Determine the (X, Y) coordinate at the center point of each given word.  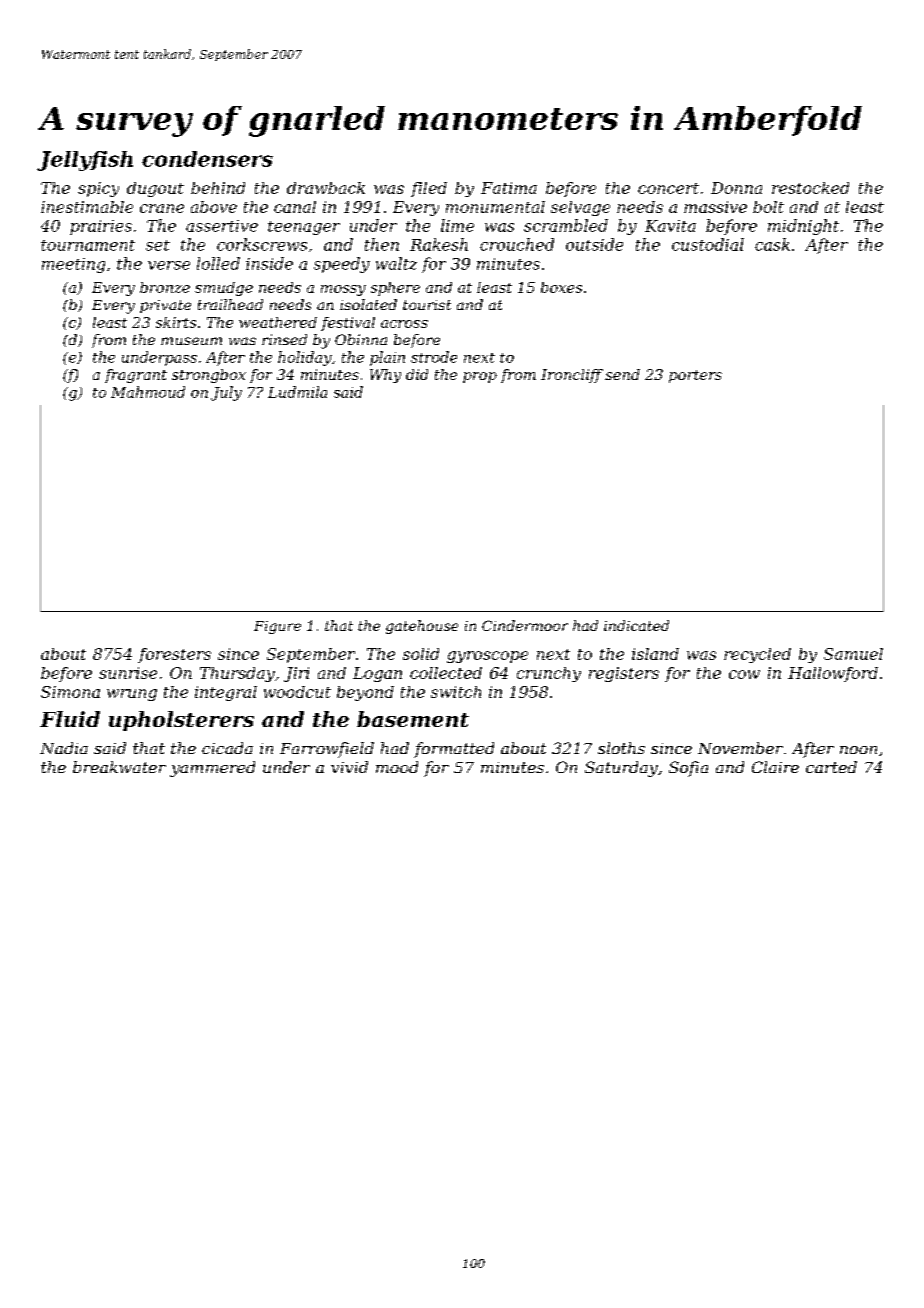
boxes (561, 287)
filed (429, 189)
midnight (803, 227)
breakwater (119, 767)
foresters (174, 655)
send (622, 374)
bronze (165, 287)
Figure (277, 627)
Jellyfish (85, 161)
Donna (736, 188)
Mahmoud (148, 392)
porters (695, 376)
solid (421, 654)
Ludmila (297, 392)
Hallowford (833, 674)
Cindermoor (525, 625)
